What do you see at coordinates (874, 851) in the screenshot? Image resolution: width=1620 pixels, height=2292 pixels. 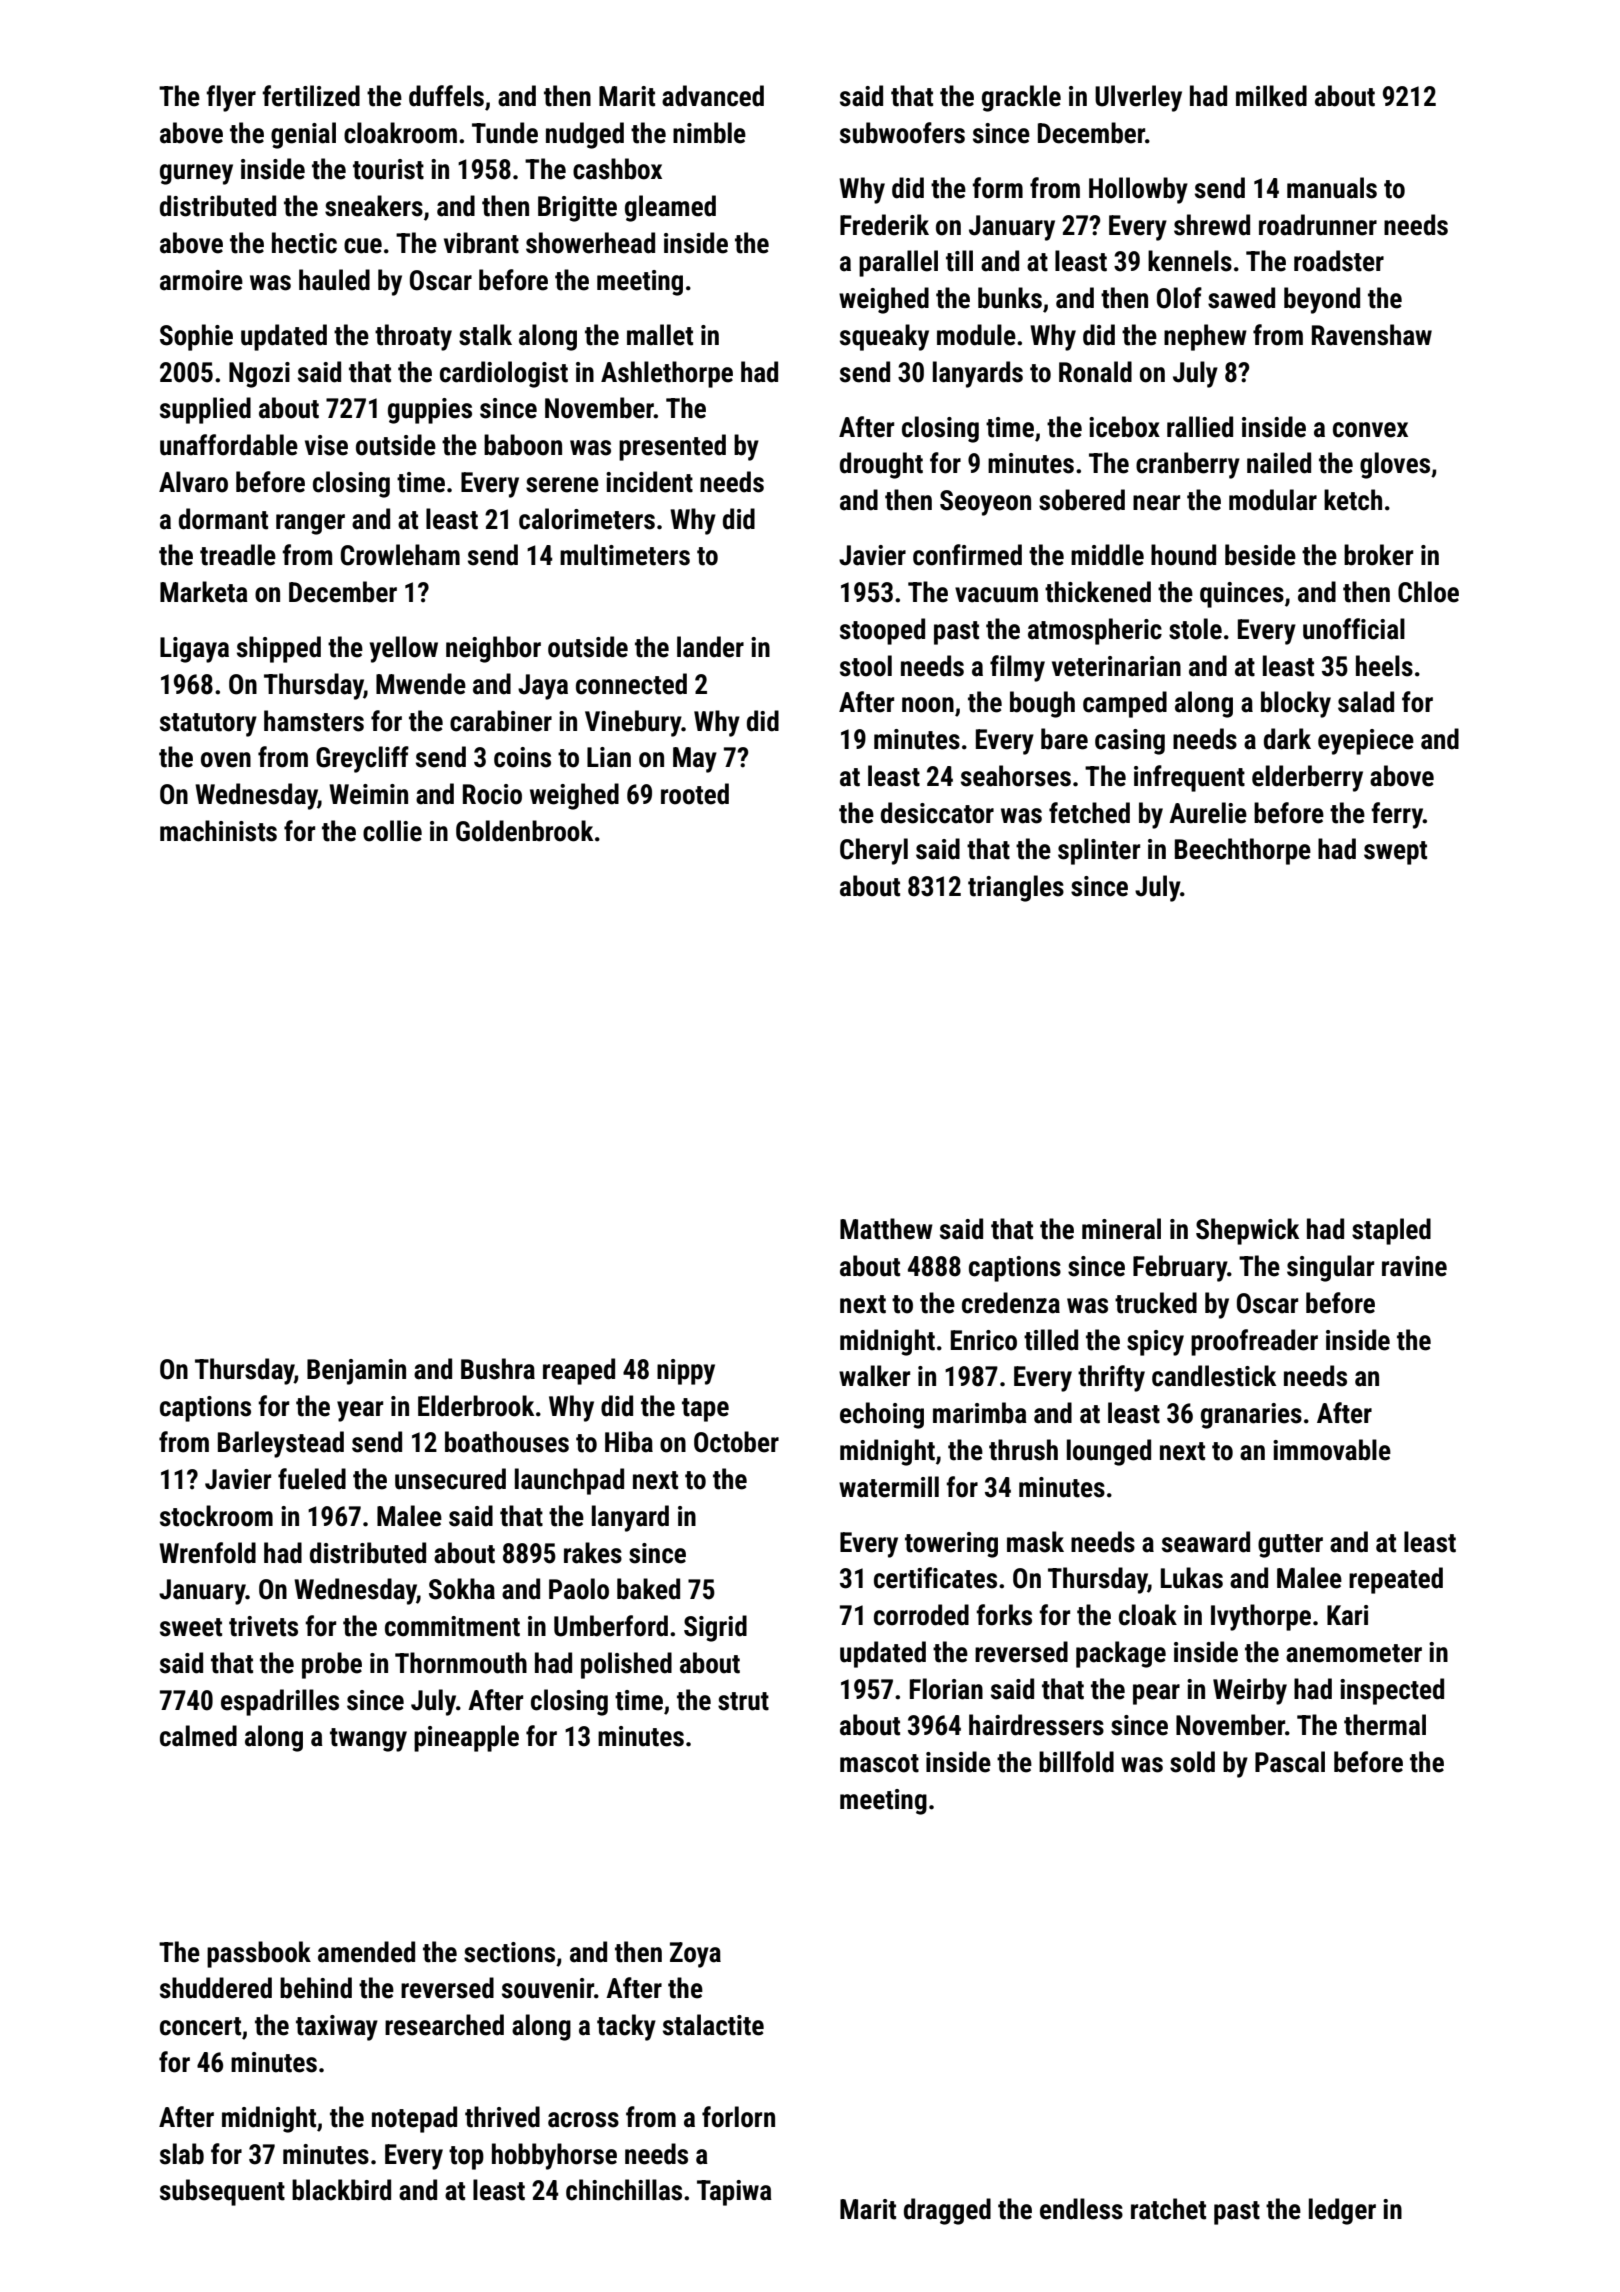 I see `Cheryl` at bounding box center [874, 851].
